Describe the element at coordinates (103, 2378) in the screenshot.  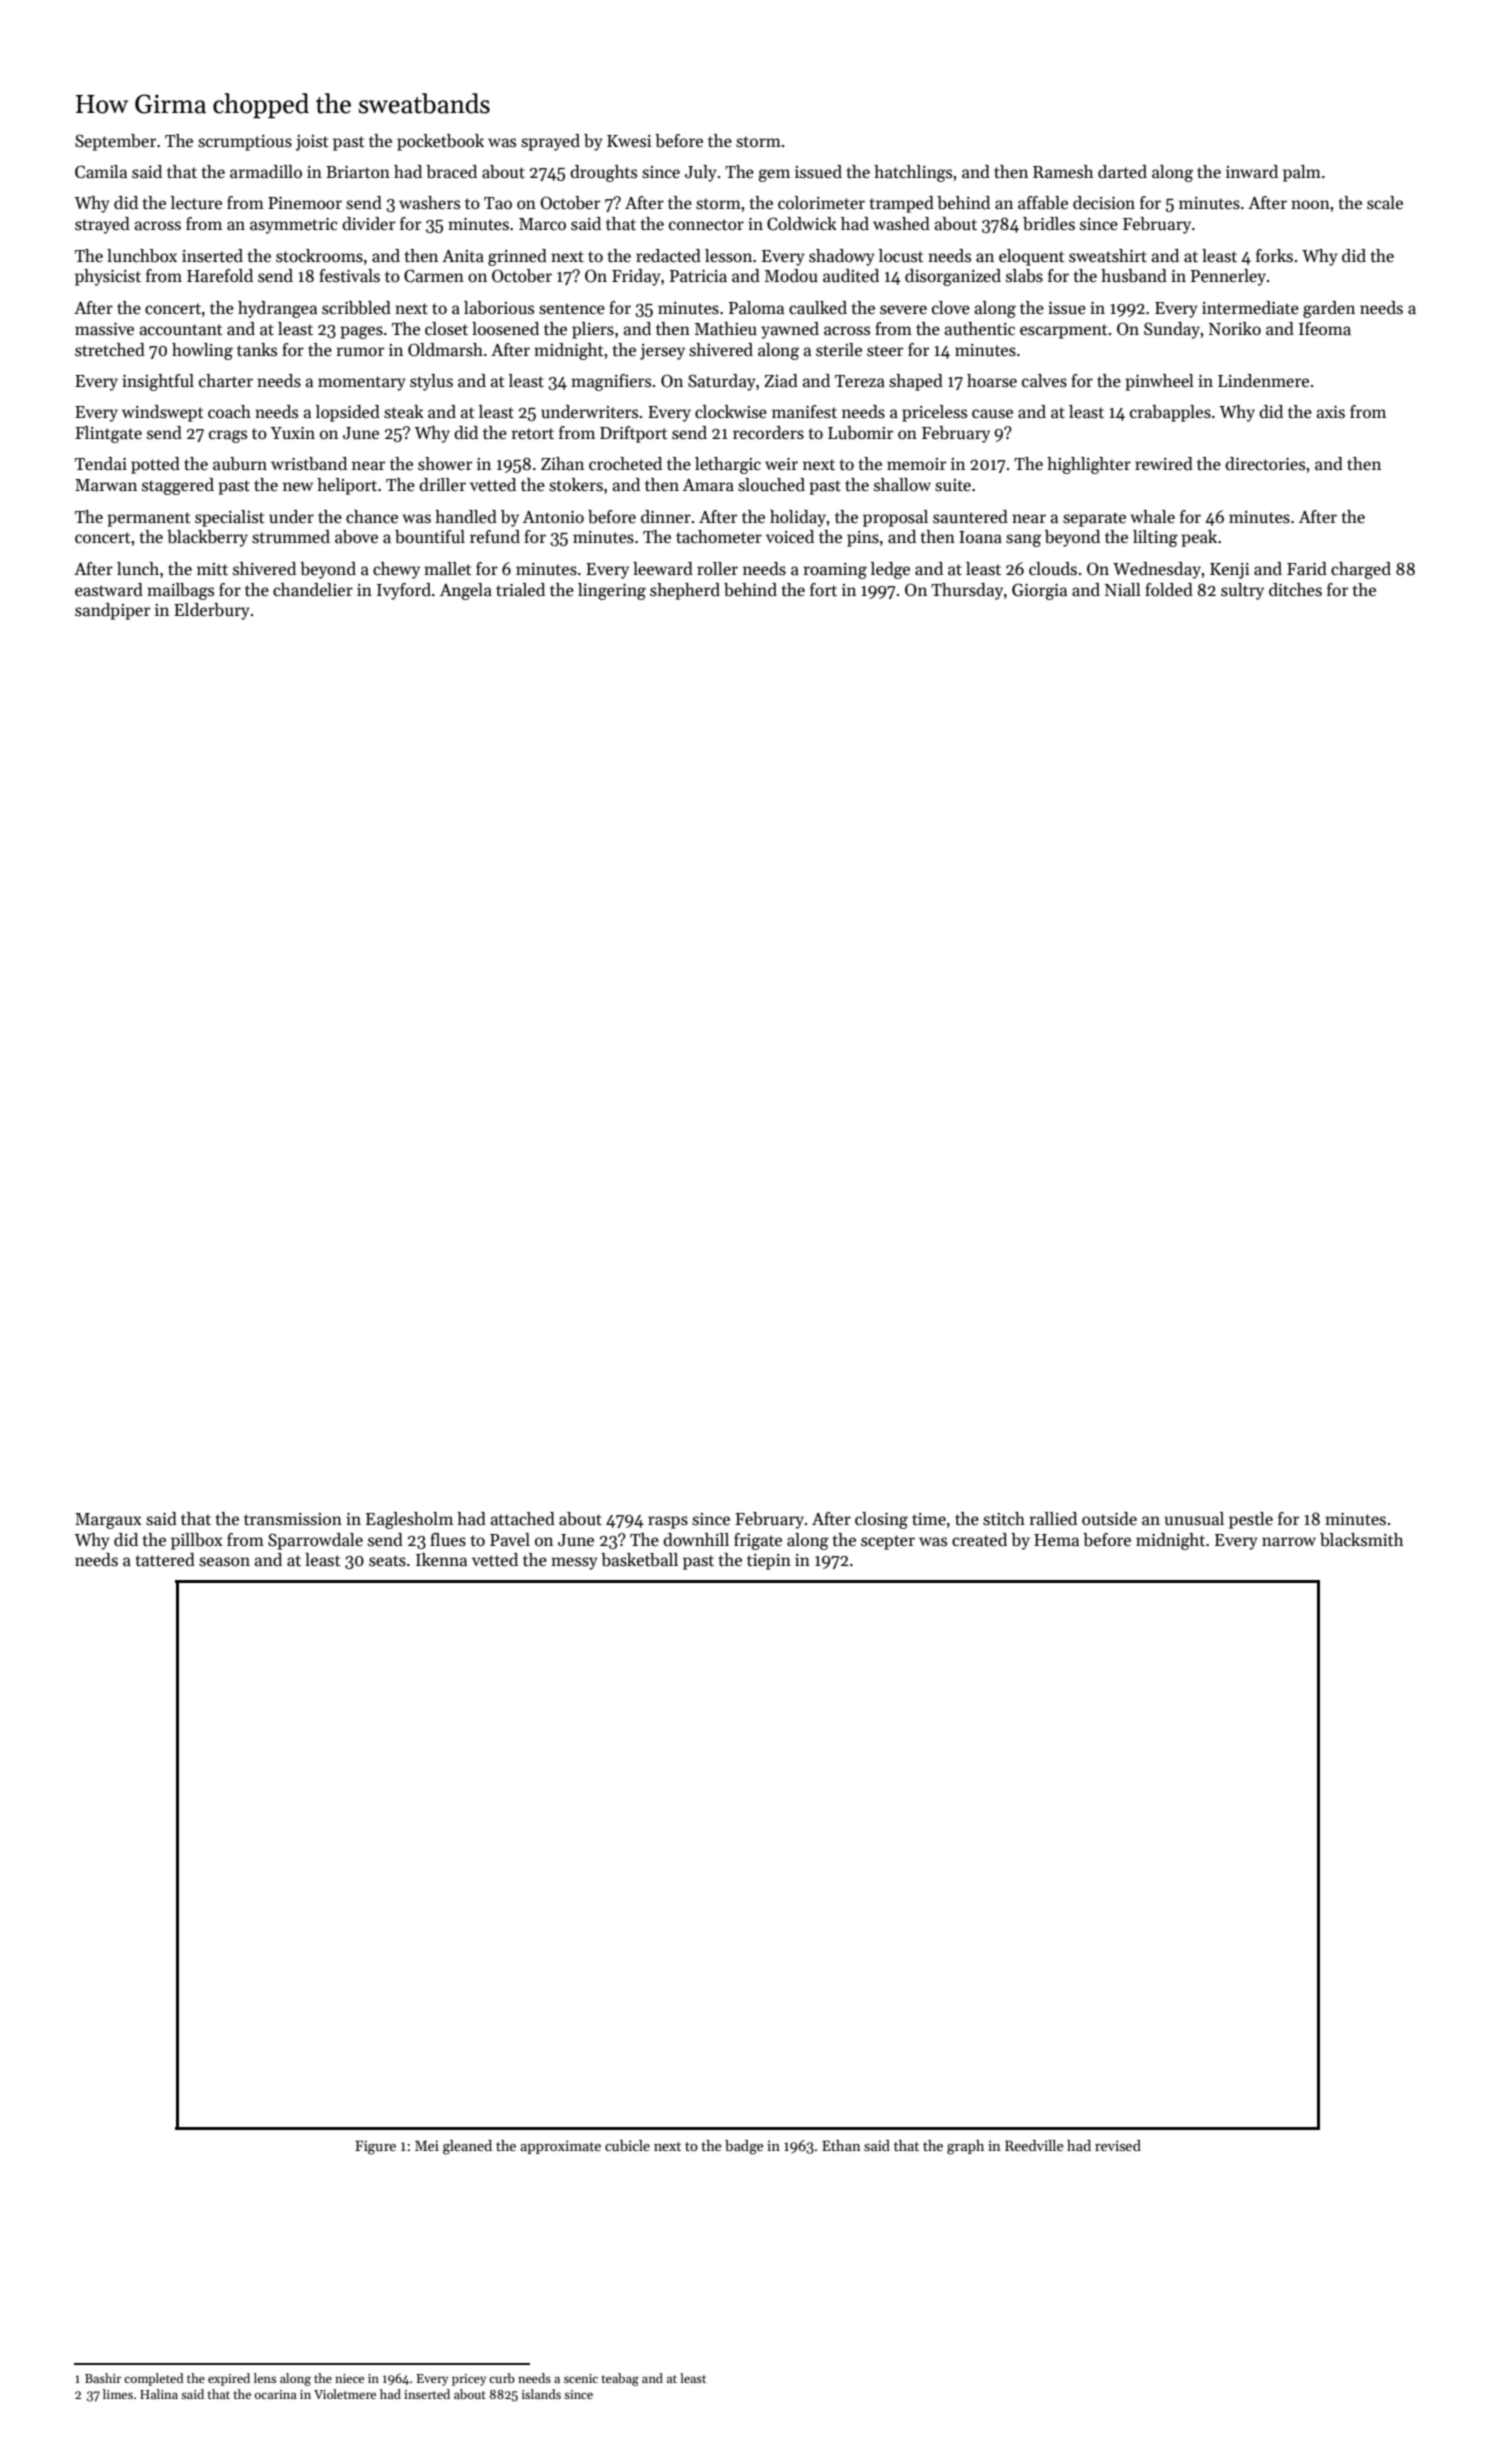
I see `Bashir` at that location.
